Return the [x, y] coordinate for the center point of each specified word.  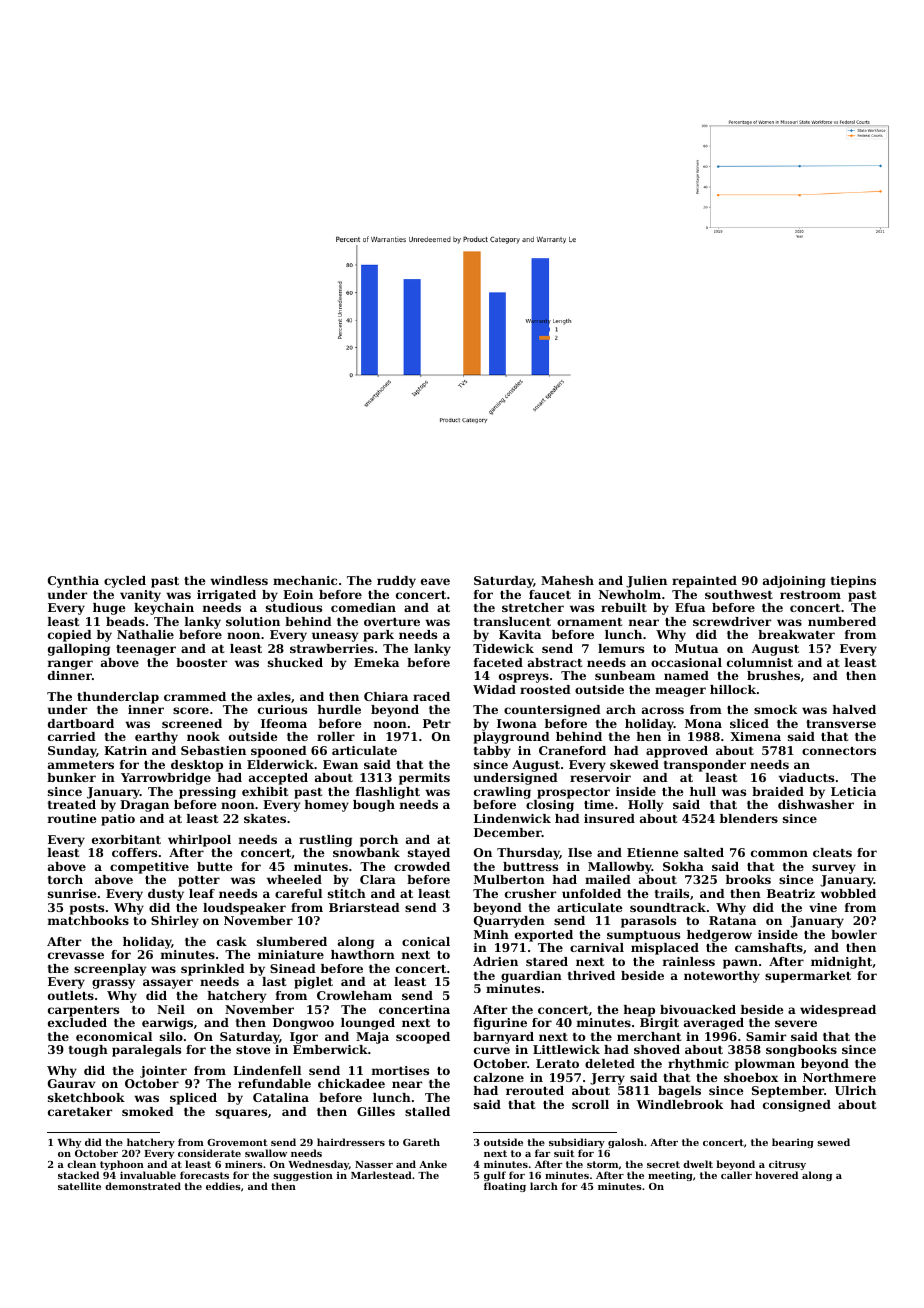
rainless [689, 961]
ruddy [396, 582]
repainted [704, 582]
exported [544, 936]
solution [253, 621]
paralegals [146, 1051]
